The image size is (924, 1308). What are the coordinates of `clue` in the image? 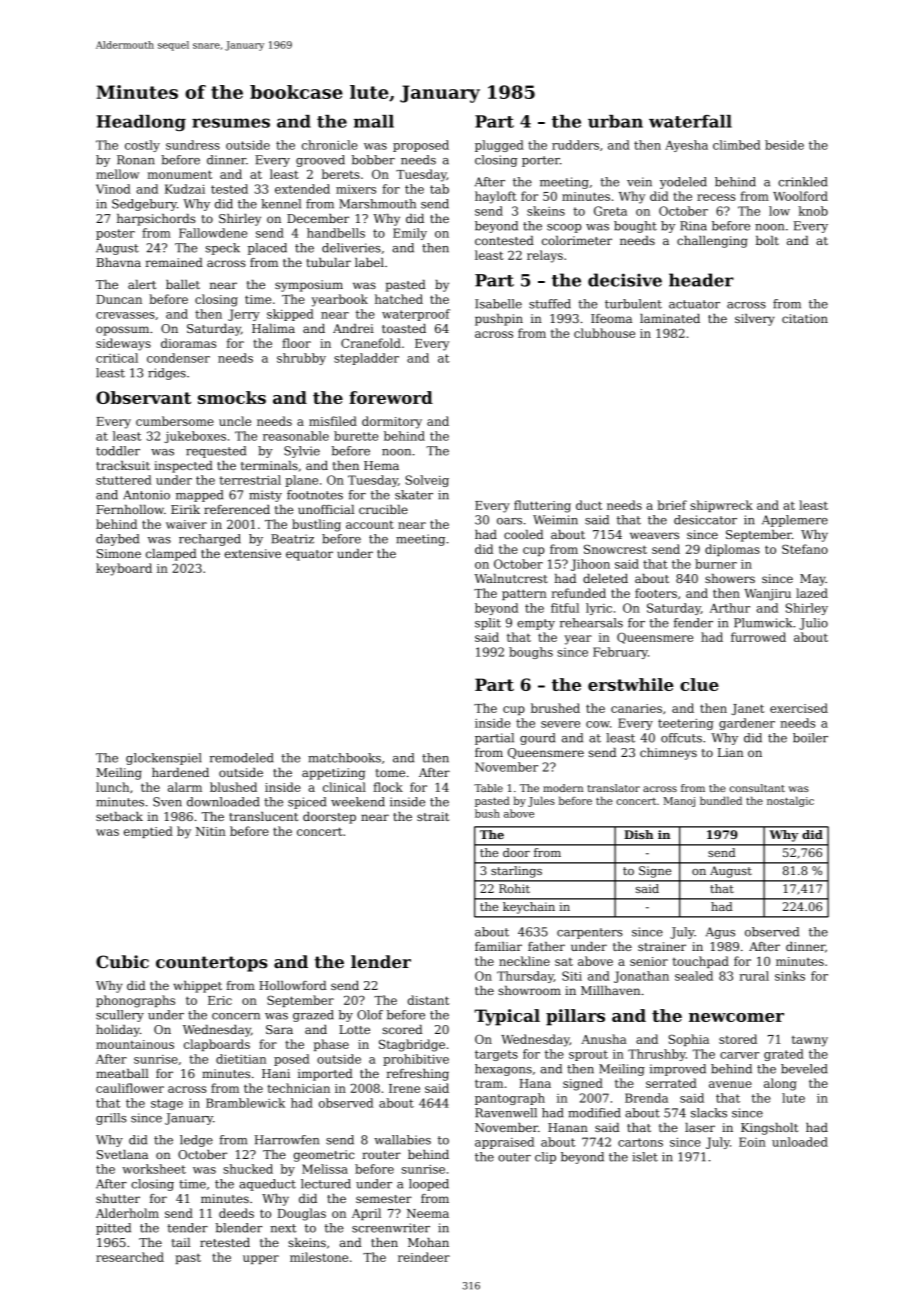 It's located at (699, 684).
